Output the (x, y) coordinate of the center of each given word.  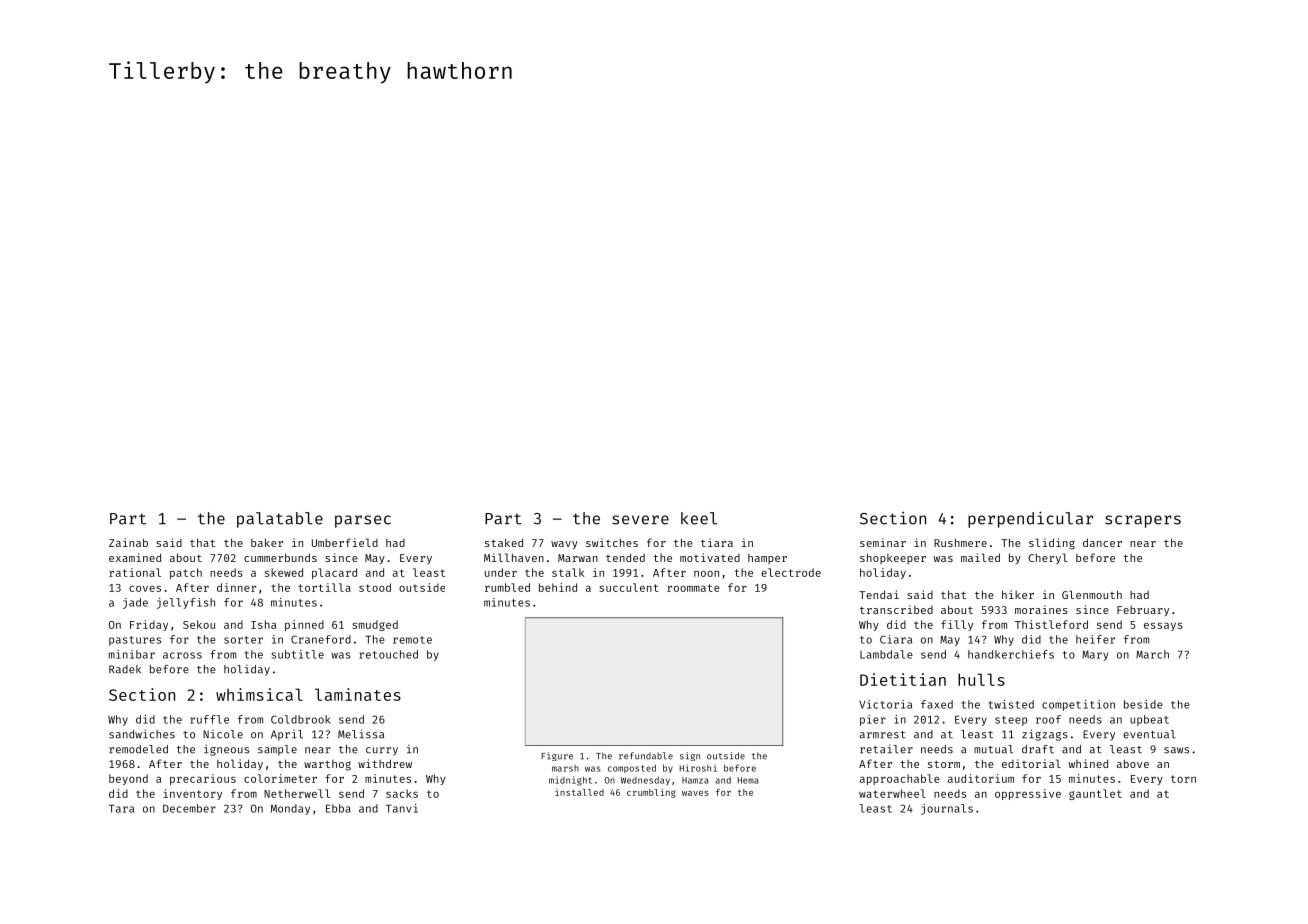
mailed (980, 557)
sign (690, 756)
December (189, 808)
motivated (710, 557)
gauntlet (1095, 794)
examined (135, 557)
